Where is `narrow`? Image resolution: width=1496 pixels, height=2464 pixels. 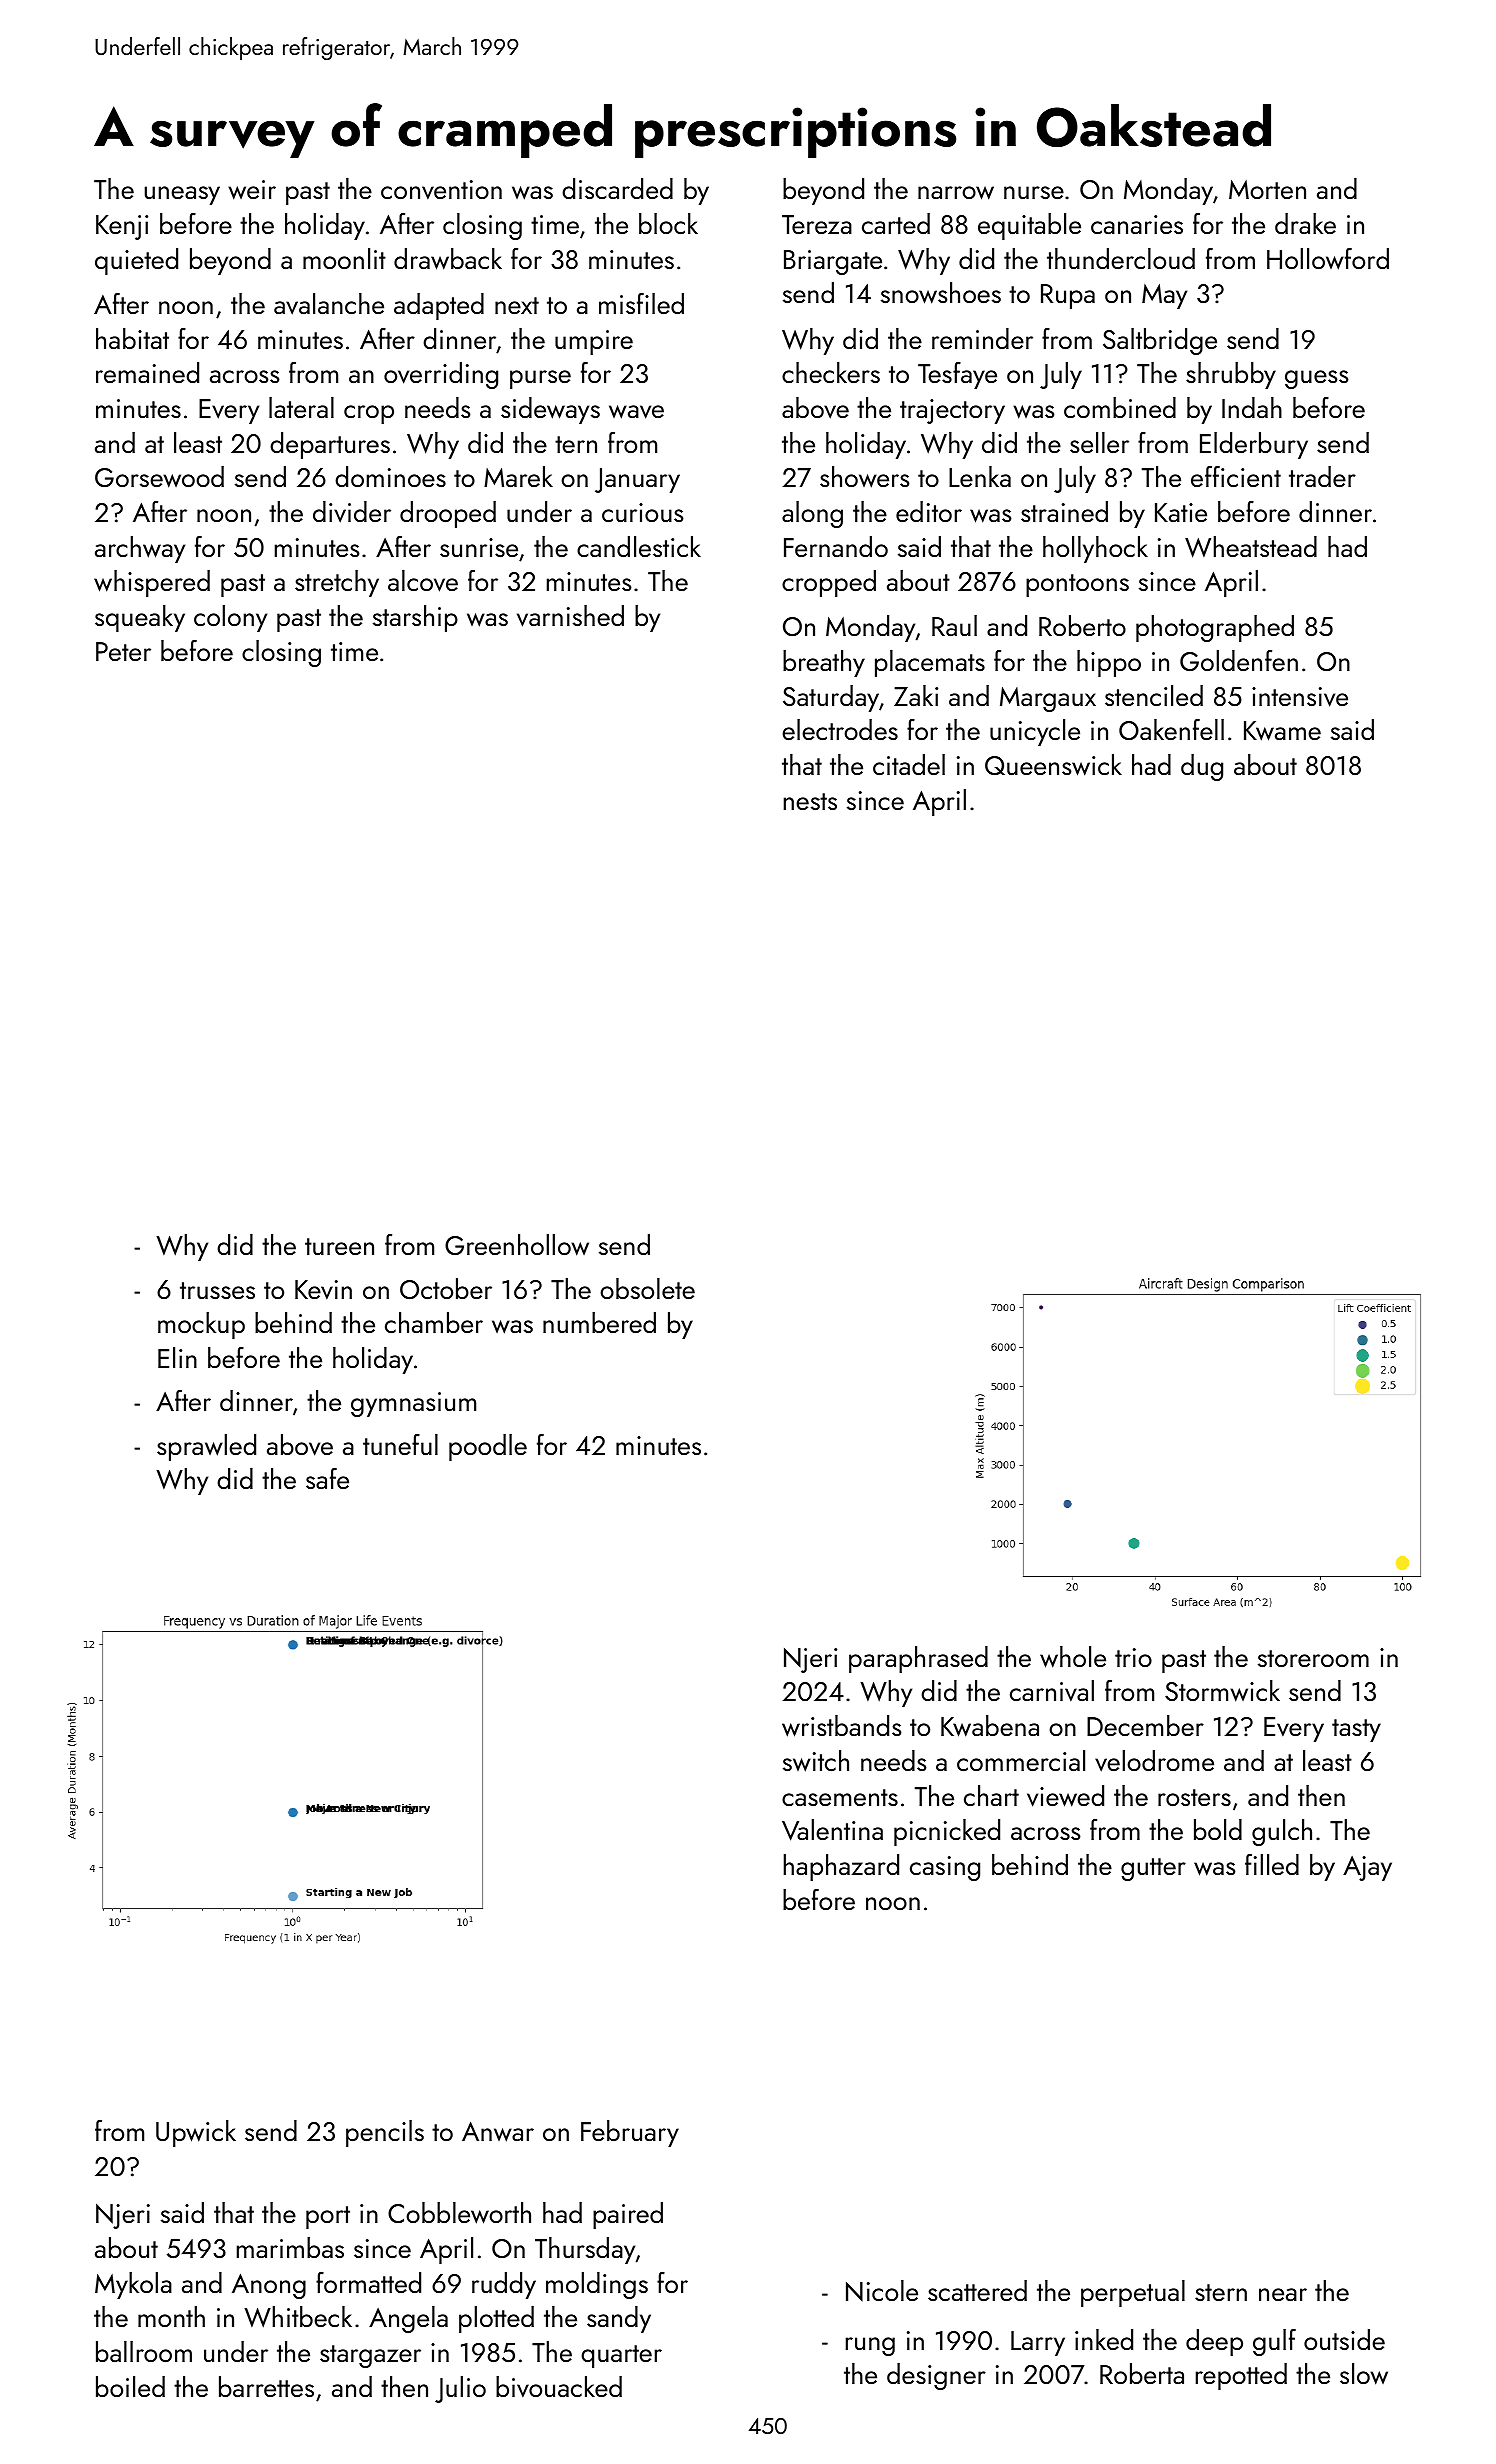 narrow is located at coordinates (956, 193).
